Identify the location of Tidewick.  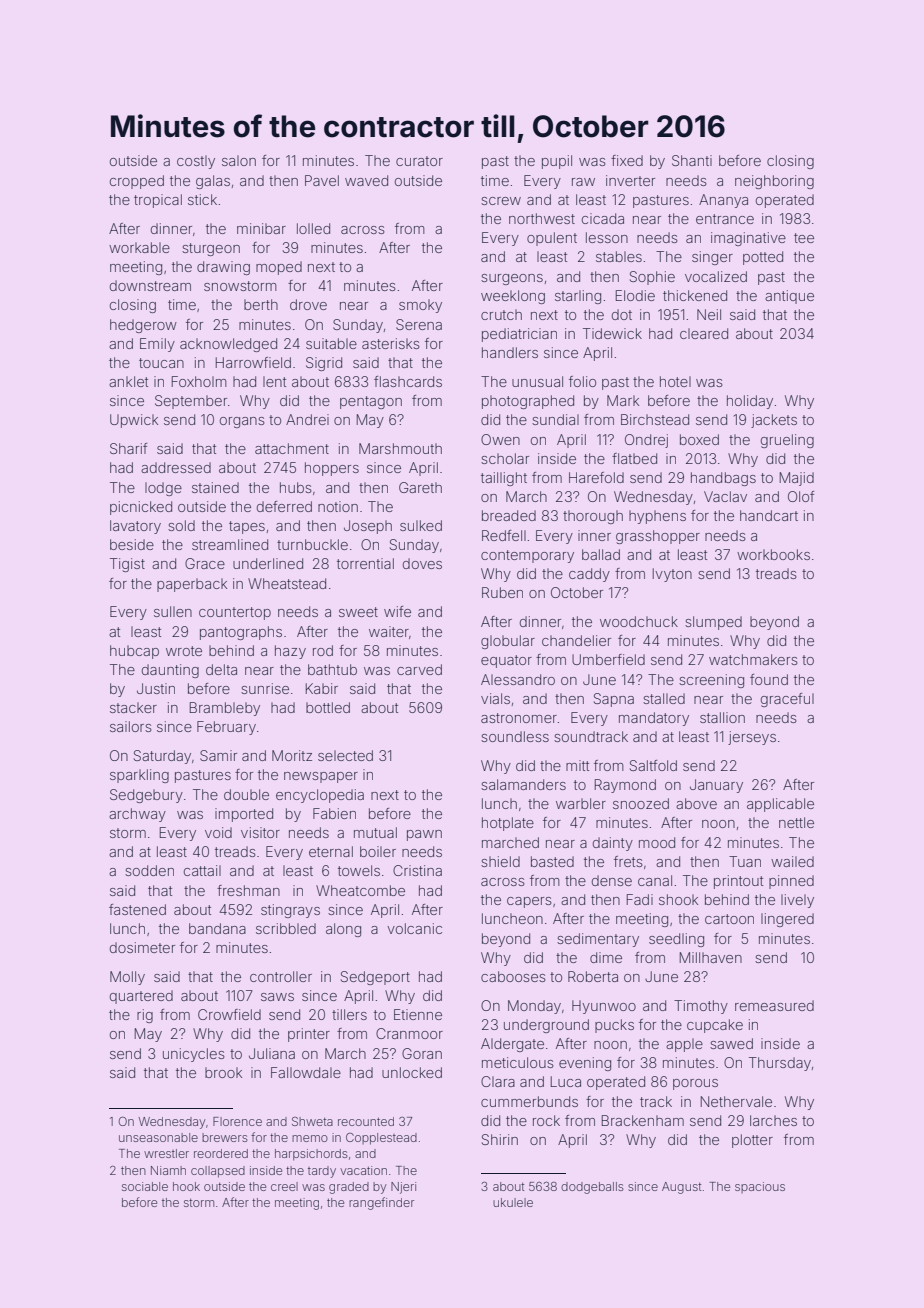
(612, 333).
